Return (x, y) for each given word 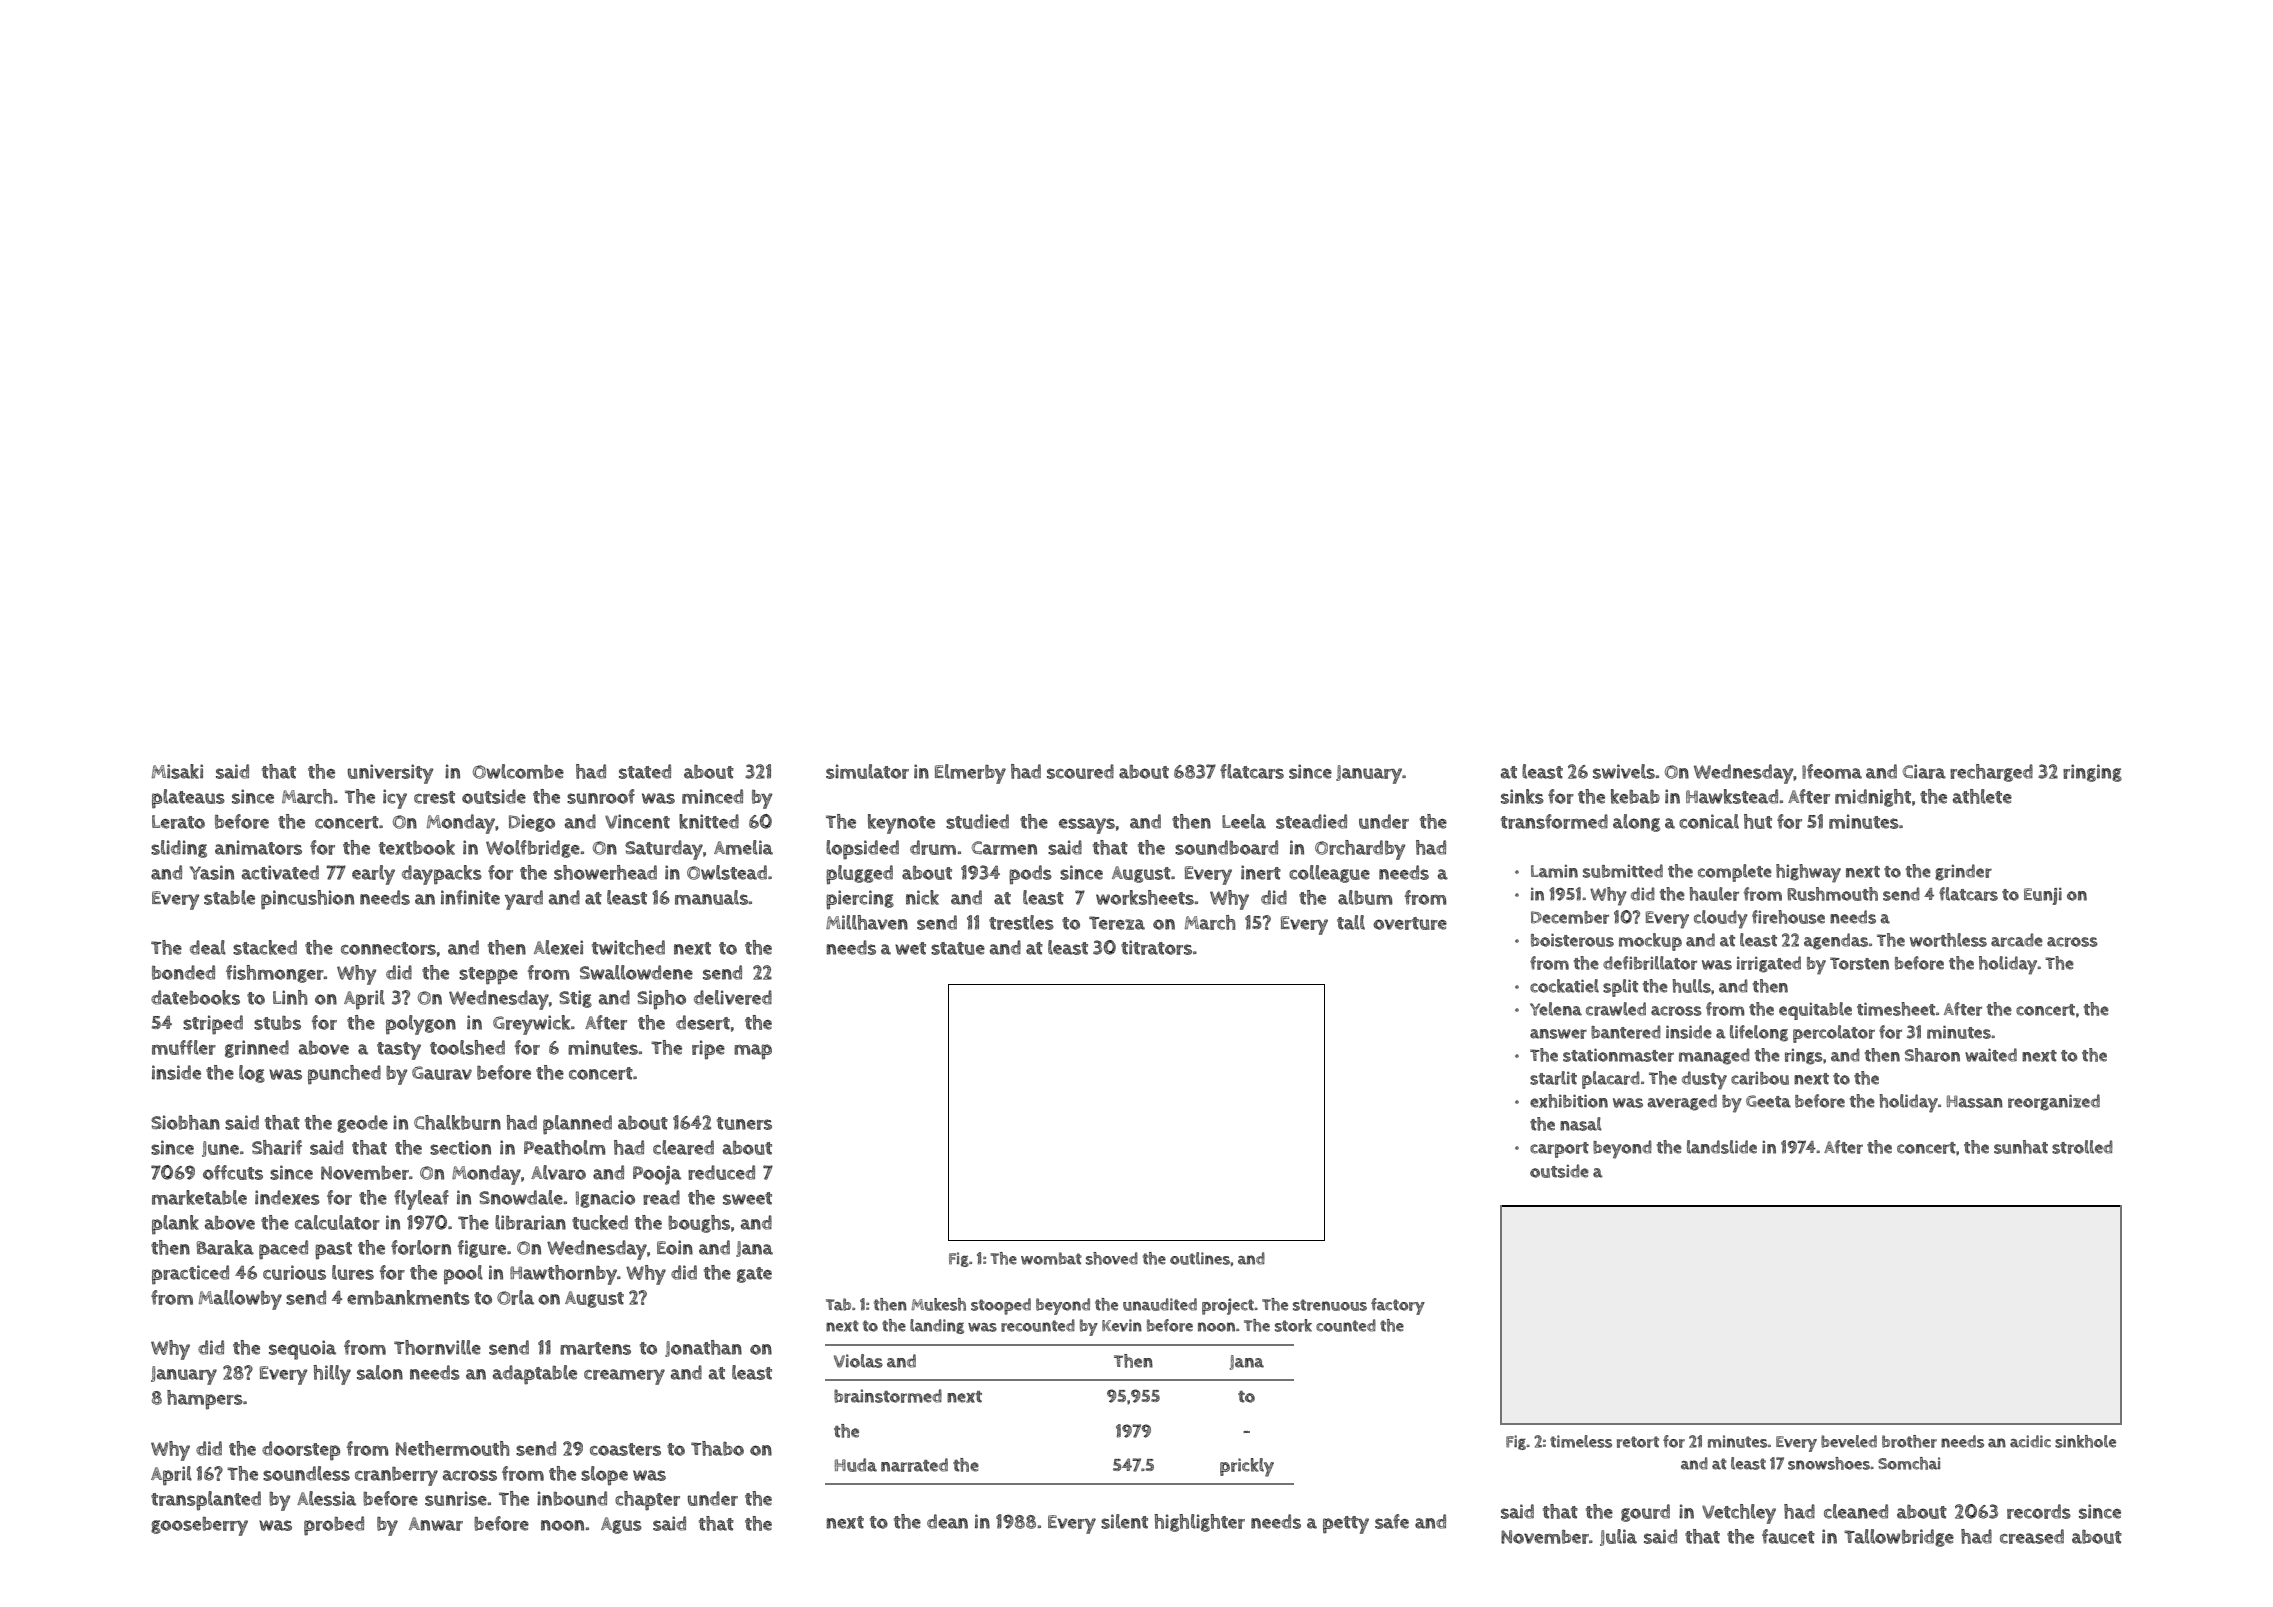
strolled (2082, 1147)
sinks (1522, 796)
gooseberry (199, 1526)
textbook (417, 847)
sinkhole (2085, 1441)
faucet (1788, 1536)
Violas (858, 1361)
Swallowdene (636, 972)
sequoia (302, 1350)
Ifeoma (1832, 771)
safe (1392, 1521)
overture (1410, 923)
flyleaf (421, 1200)
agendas (1836, 941)
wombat (1051, 1258)
